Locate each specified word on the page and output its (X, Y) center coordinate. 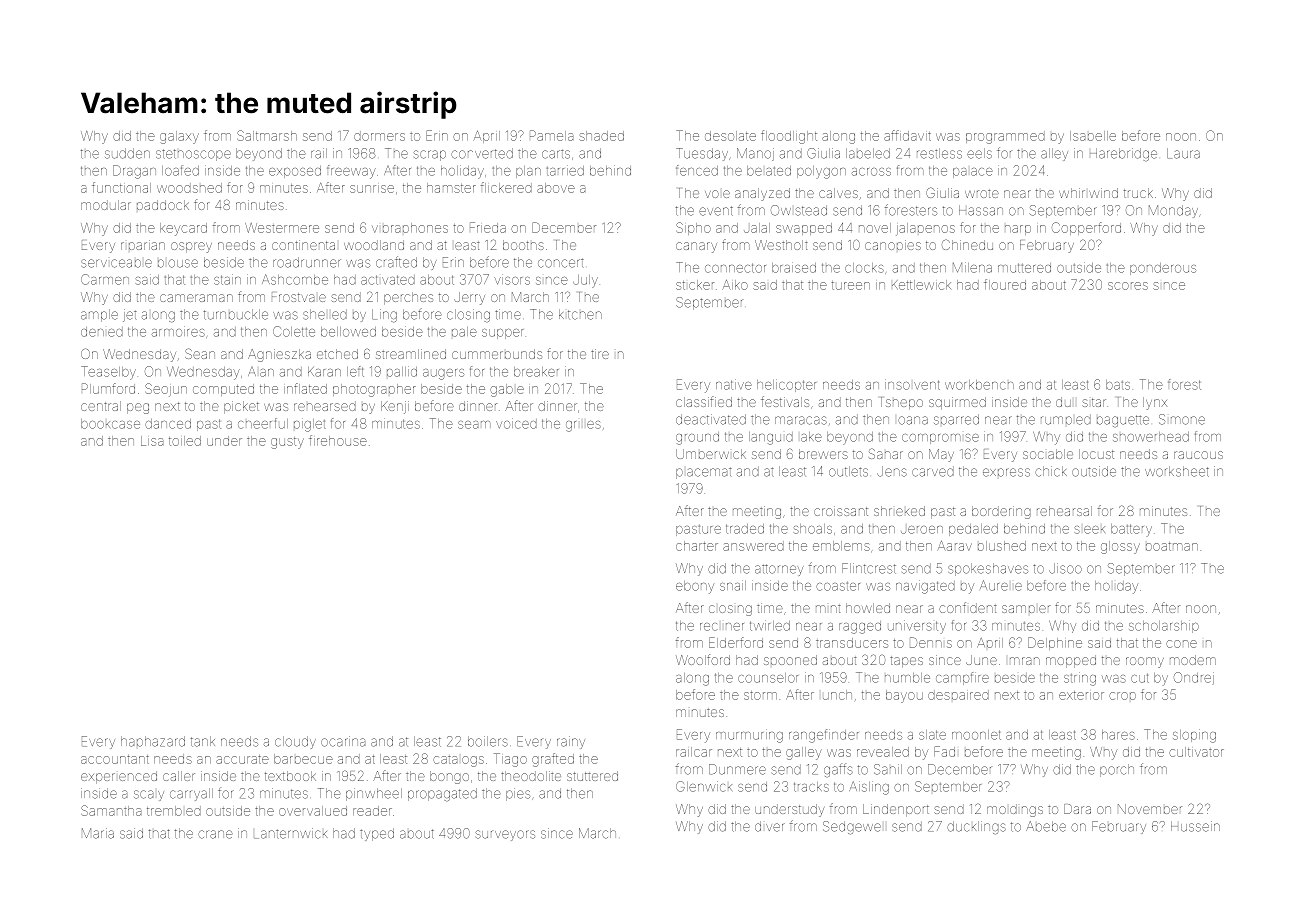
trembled (174, 811)
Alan (261, 372)
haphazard (153, 741)
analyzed (762, 194)
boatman (1172, 546)
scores (1128, 286)
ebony (695, 587)
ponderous (1163, 269)
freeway (351, 172)
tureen (851, 285)
